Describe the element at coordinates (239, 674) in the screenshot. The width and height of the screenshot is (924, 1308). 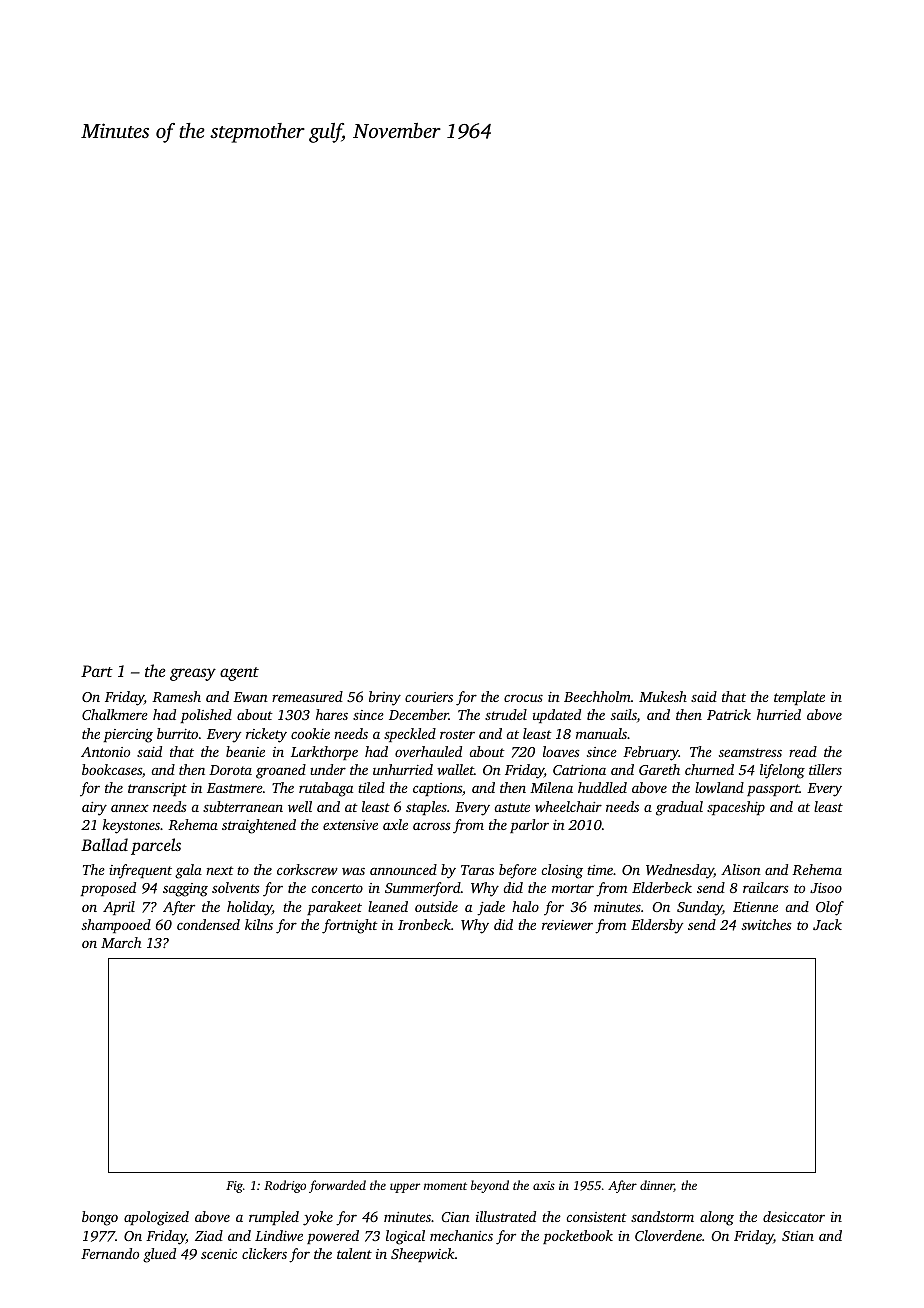
I see `agent` at that location.
